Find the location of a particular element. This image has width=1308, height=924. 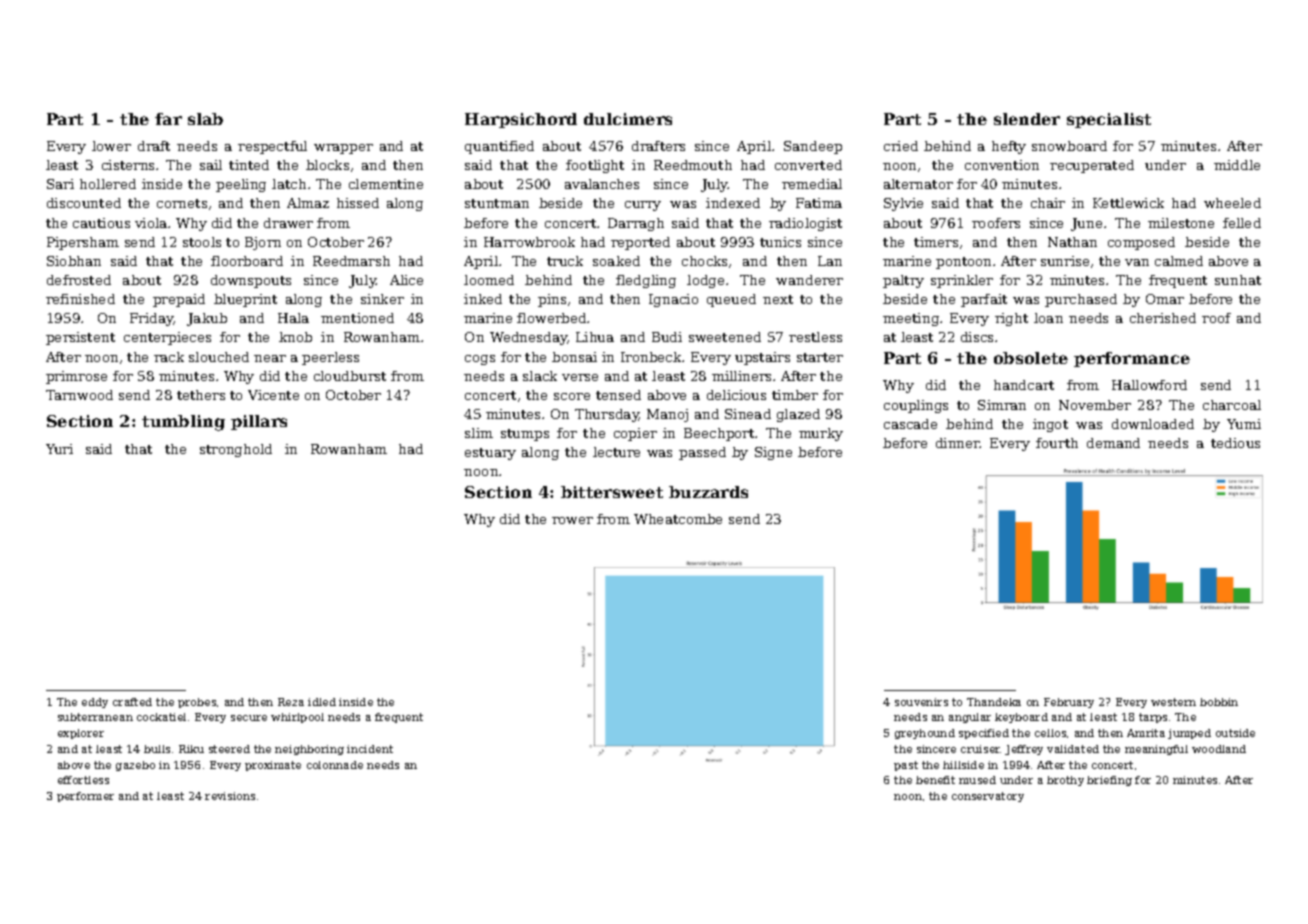

Siobhan is located at coordinates (74, 261).
